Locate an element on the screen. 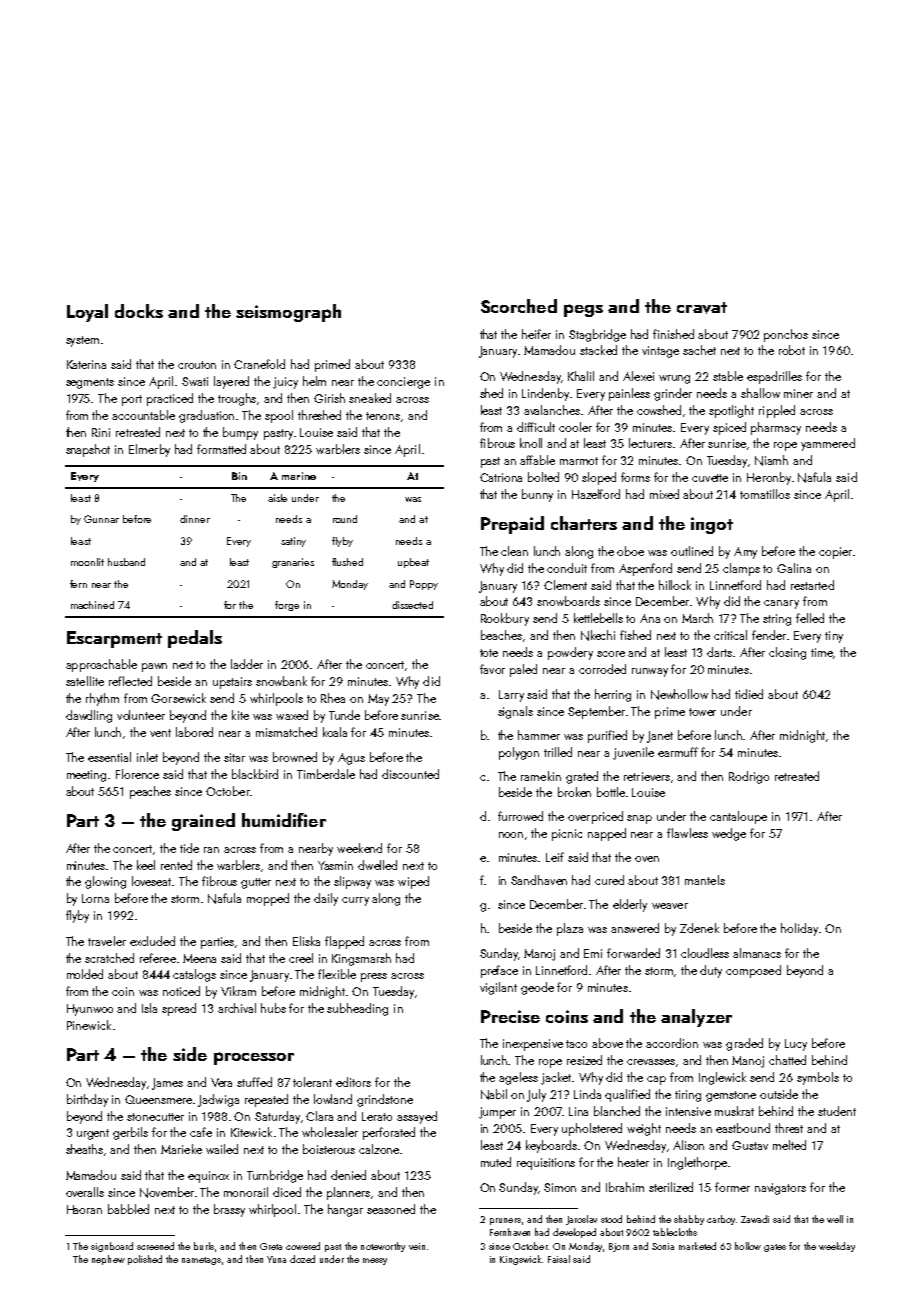 This screenshot has height=1308, width=924. Faisal is located at coordinates (559, 1259).
